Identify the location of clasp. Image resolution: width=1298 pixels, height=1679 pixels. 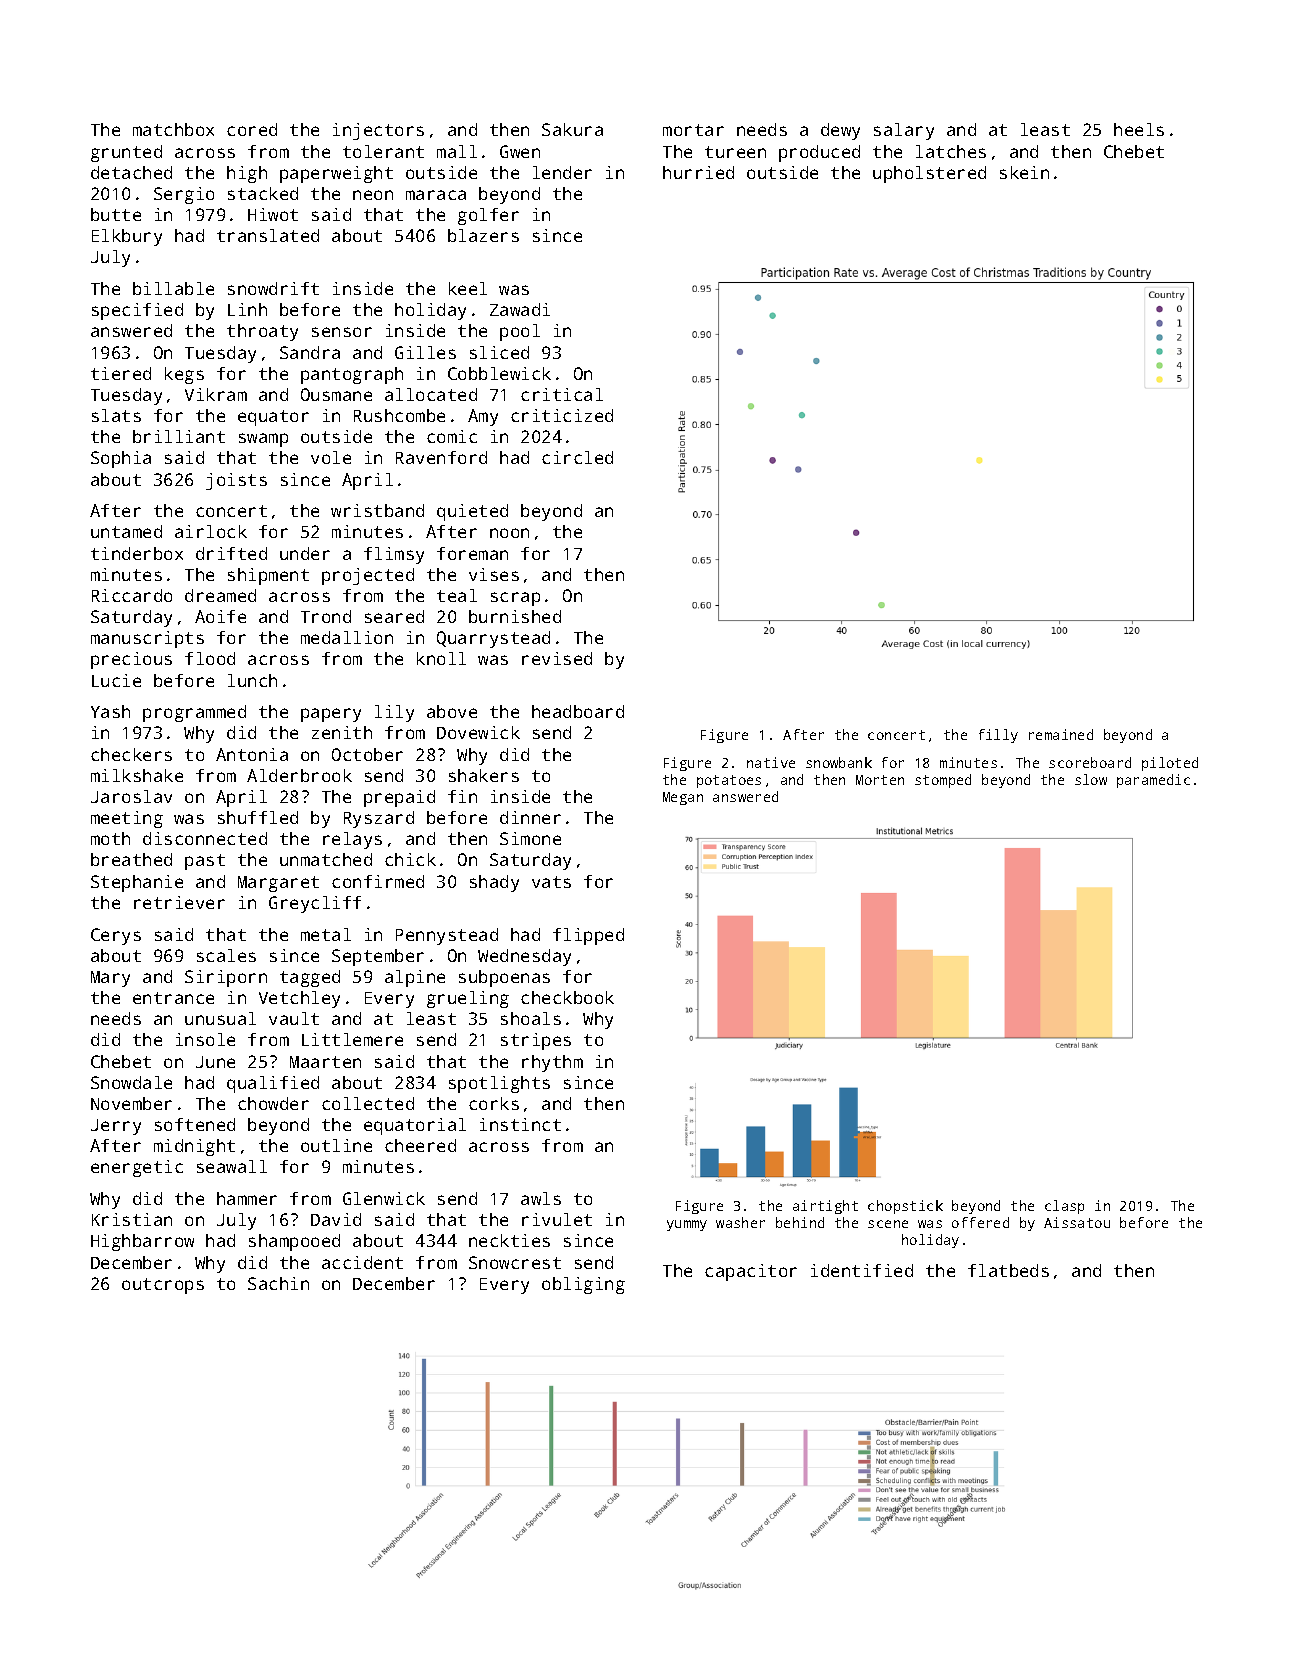
(1064, 1207).
